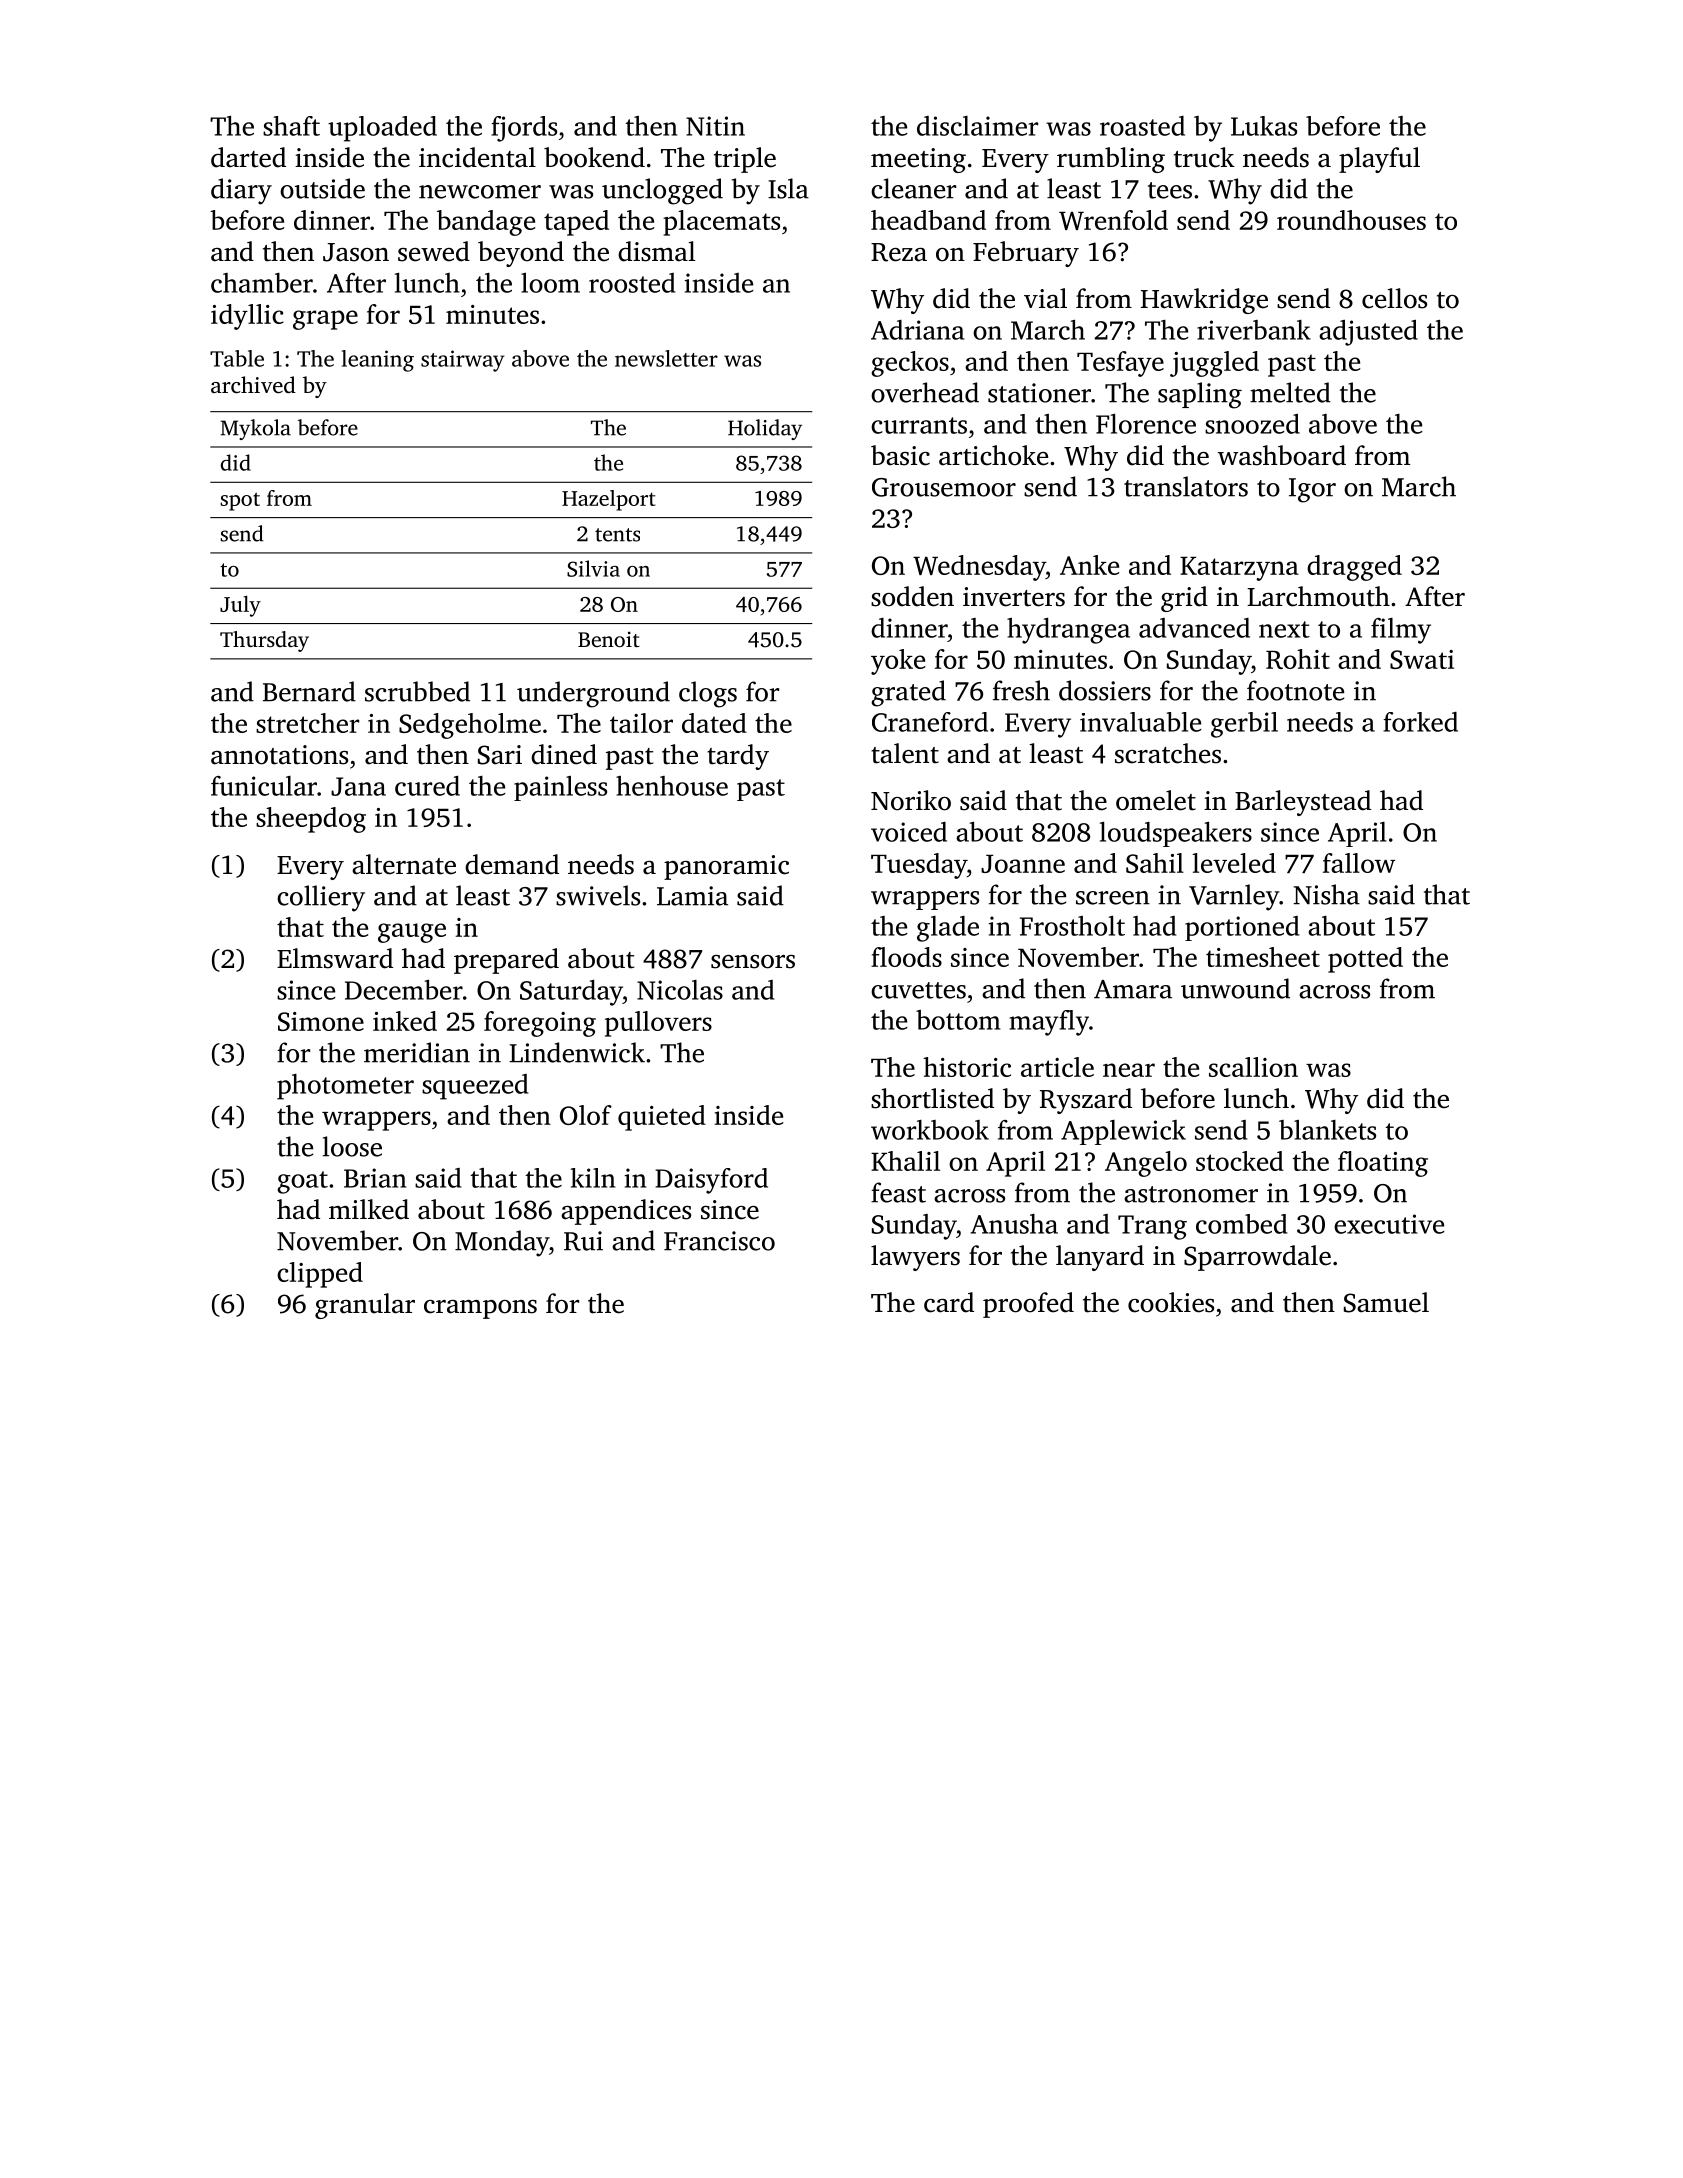  What do you see at coordinates (365, 1306) in the document?
I see `granular` at bounding box center [365, 1306].
